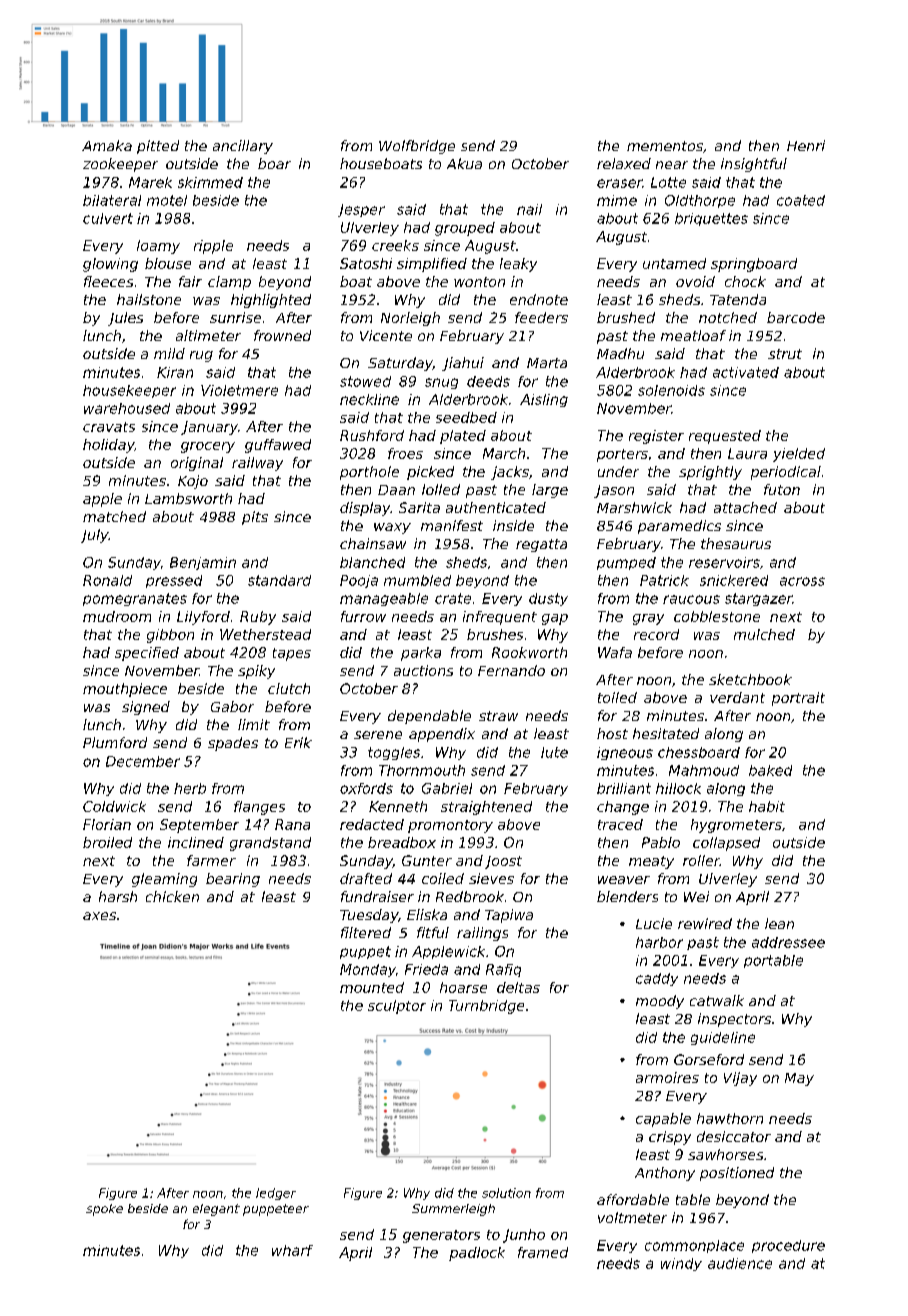  I want to click on mementos, so click(665, 146).
